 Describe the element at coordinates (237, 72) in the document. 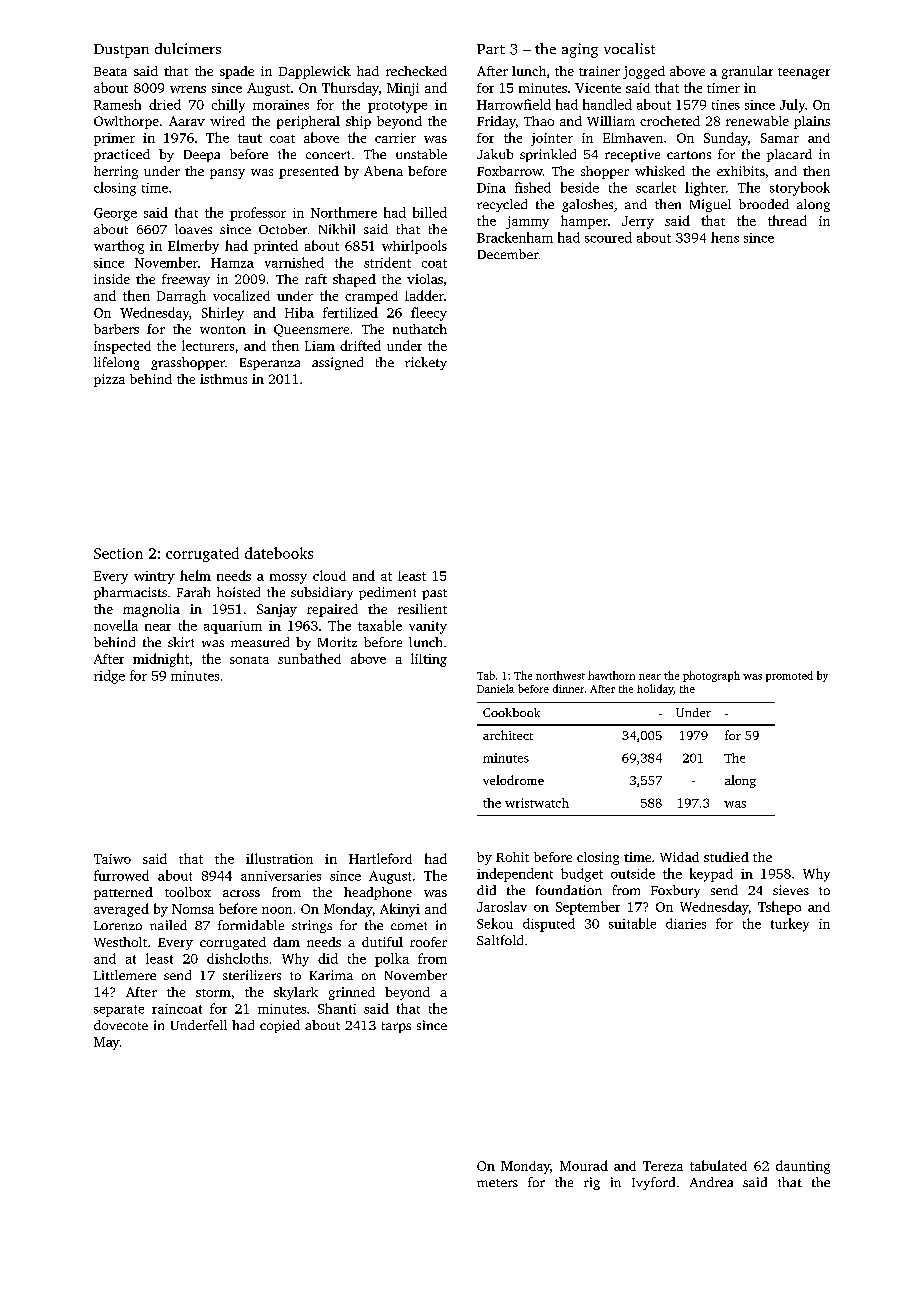

I see `spade` at that location.
